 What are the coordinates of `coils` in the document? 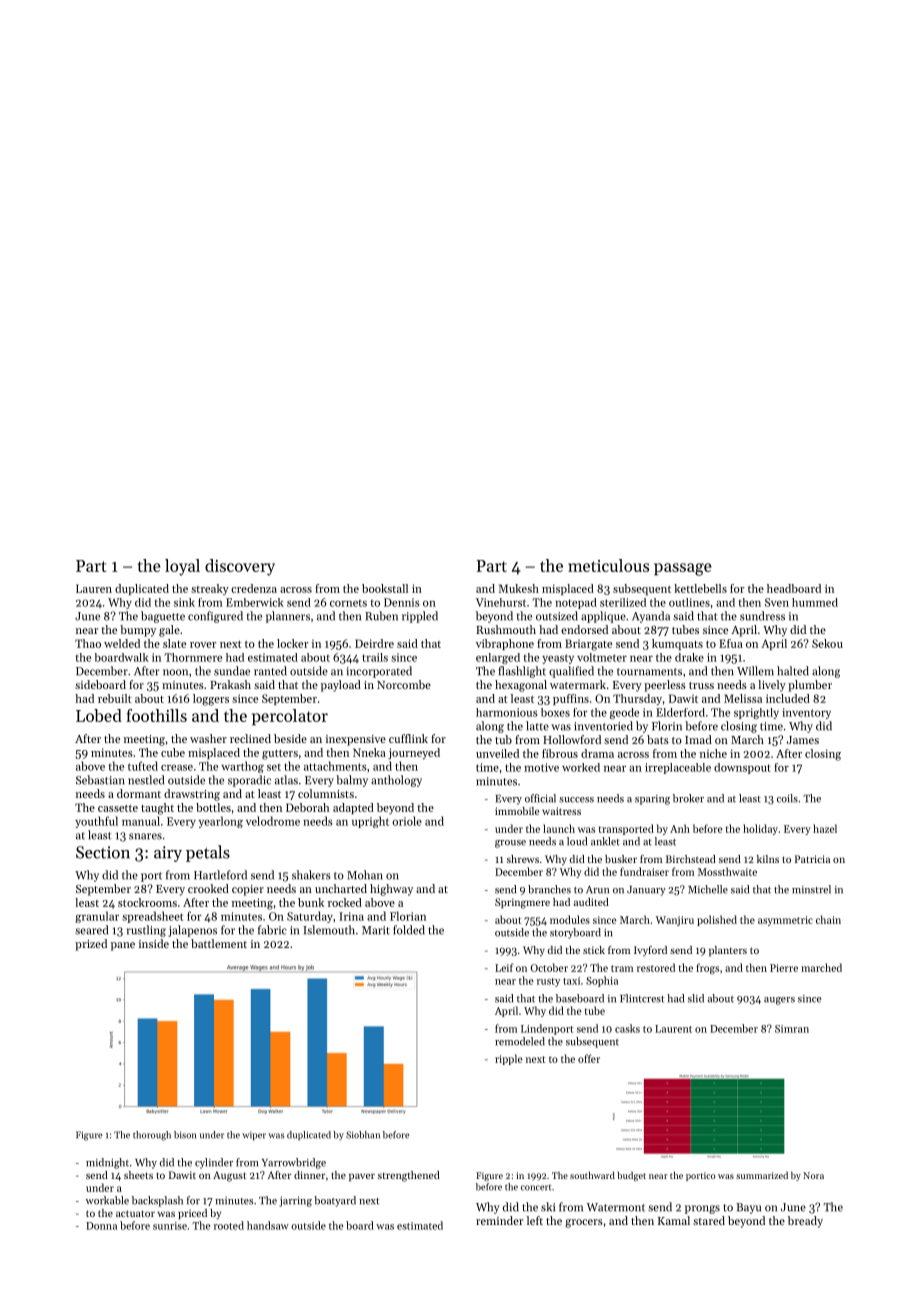 It's located at (787, 798).
